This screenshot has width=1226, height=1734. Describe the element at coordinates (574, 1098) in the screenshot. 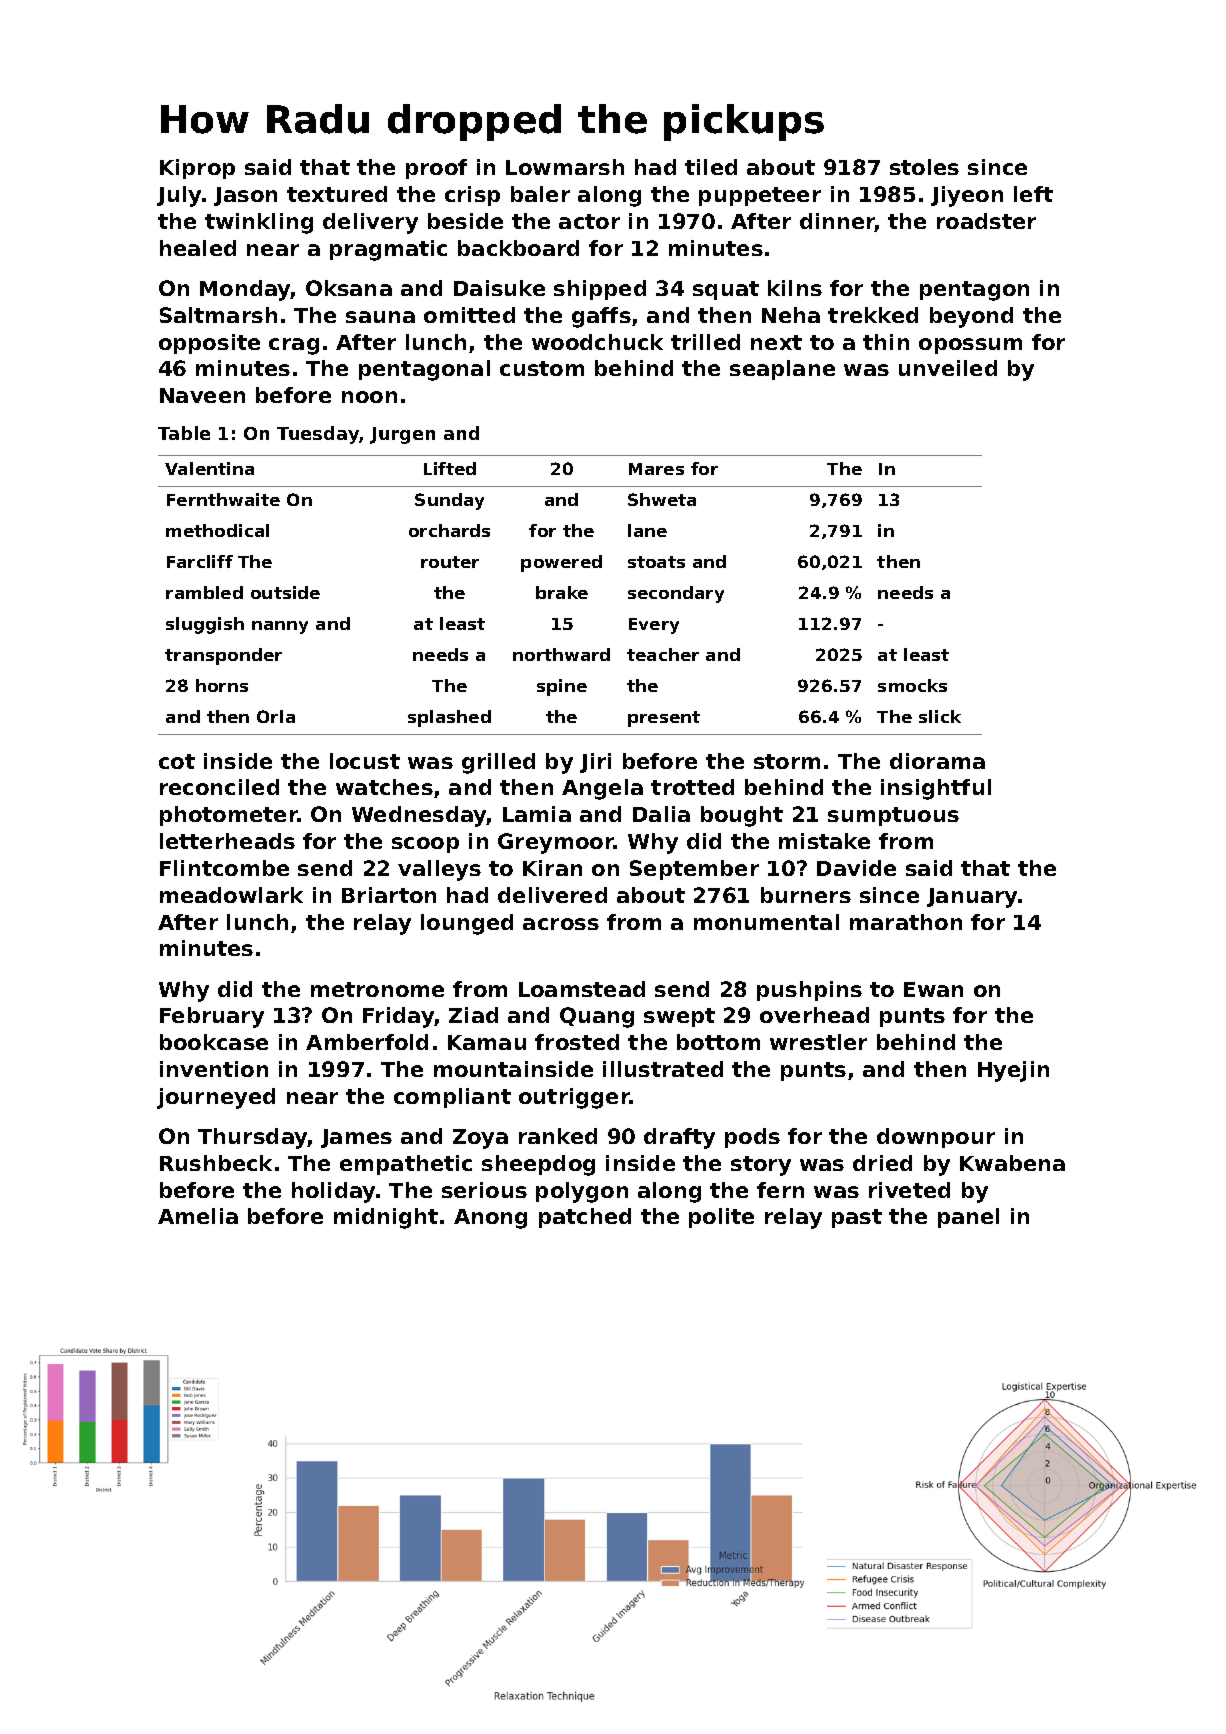

I see `outrigger` at that location.
